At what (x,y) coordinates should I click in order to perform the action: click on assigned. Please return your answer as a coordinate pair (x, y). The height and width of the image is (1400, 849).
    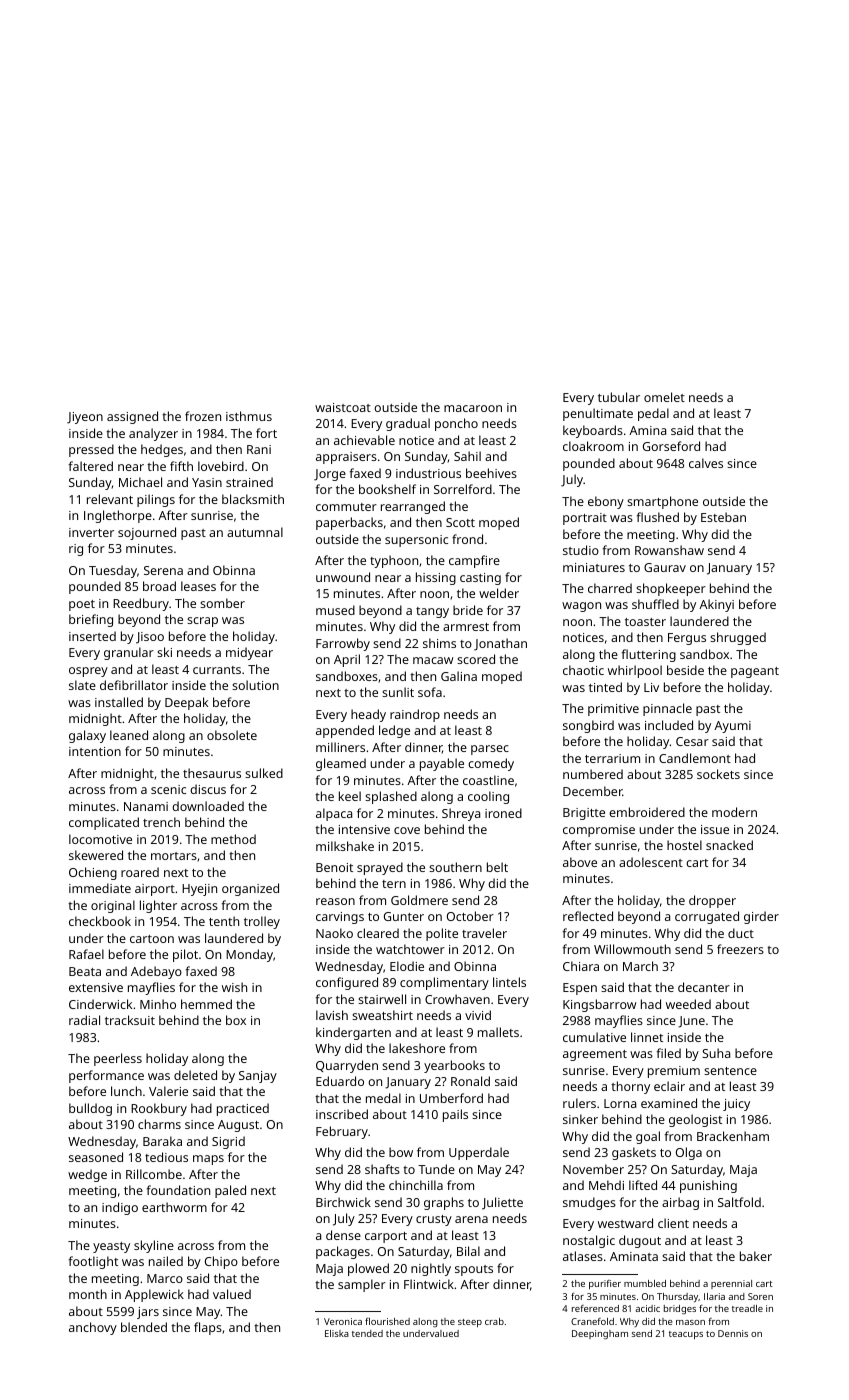
    Looking at the image, I should click on (132, 417).
